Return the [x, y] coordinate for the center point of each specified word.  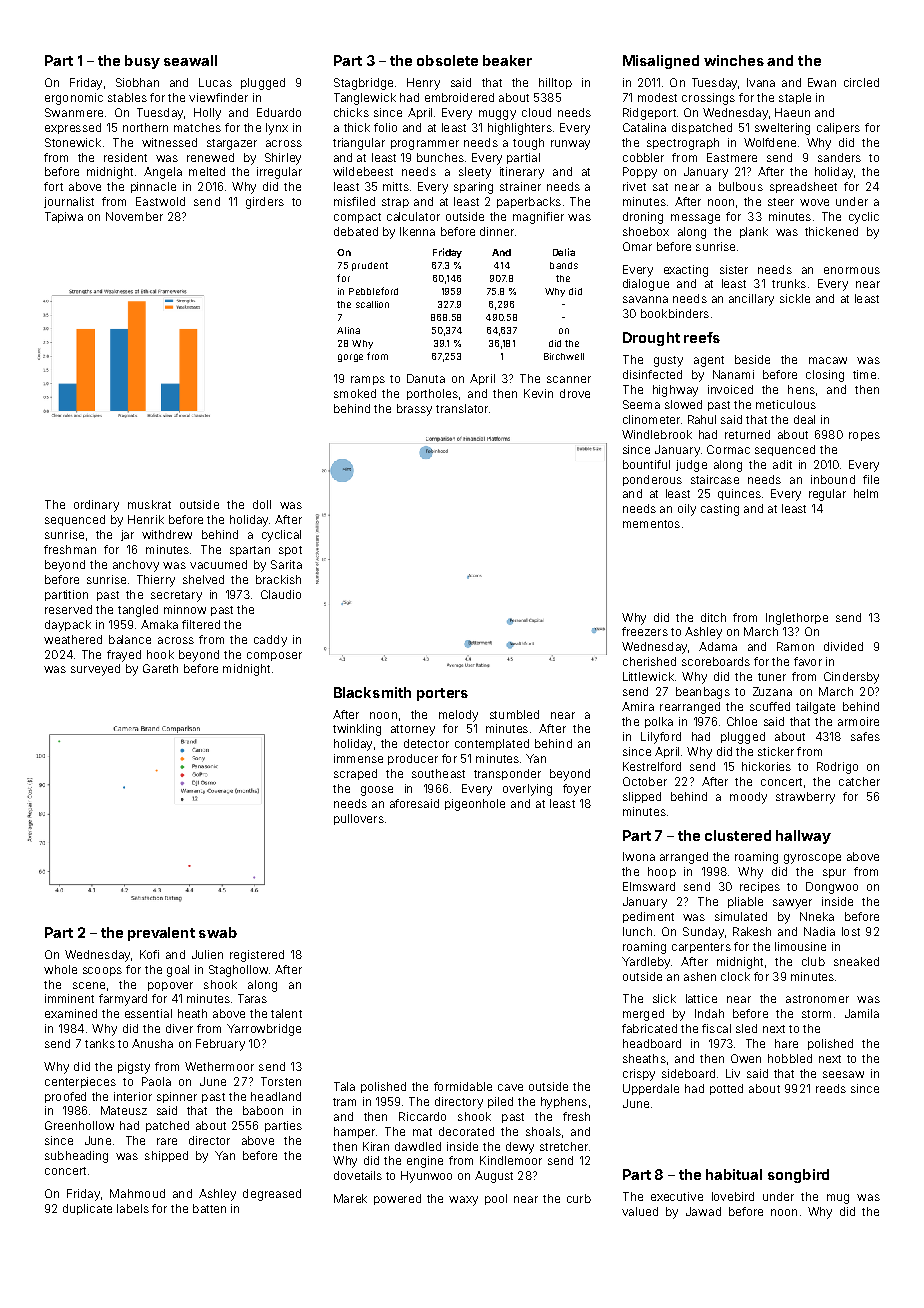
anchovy [136, 566]
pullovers [359, 819]
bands [564, 265]
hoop [662, 872]
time [864, 374]
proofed [65, 1097]
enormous [852, 270]
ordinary [96, 506]
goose [377, 791]
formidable [463, 1086]
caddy [270, 641]
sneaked [856, 961]
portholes [432, 394]
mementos [651, 524]
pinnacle [153, 187]
